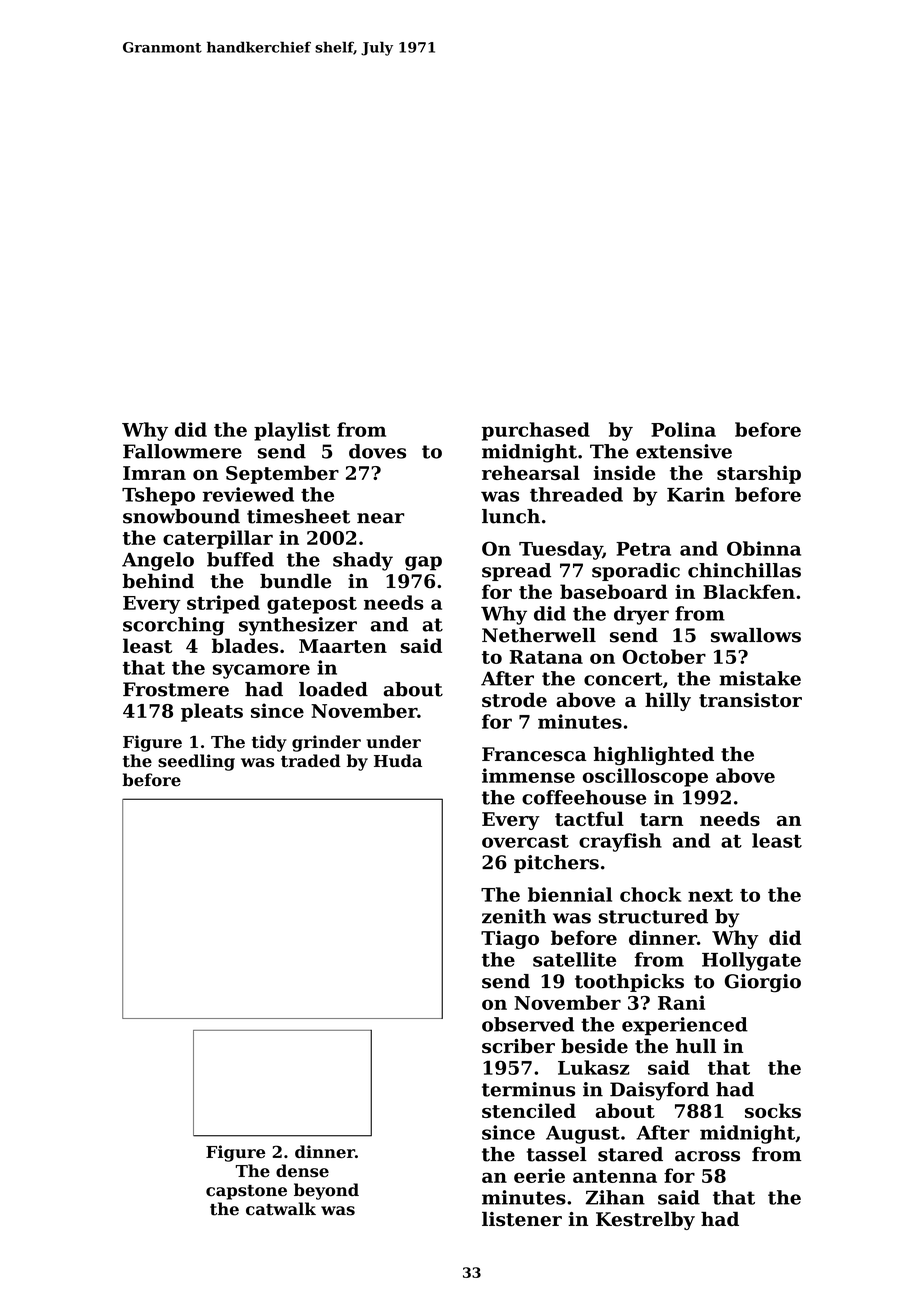  Describe the element at coordinates (664, 656) in the image. I see `October` at that location.
